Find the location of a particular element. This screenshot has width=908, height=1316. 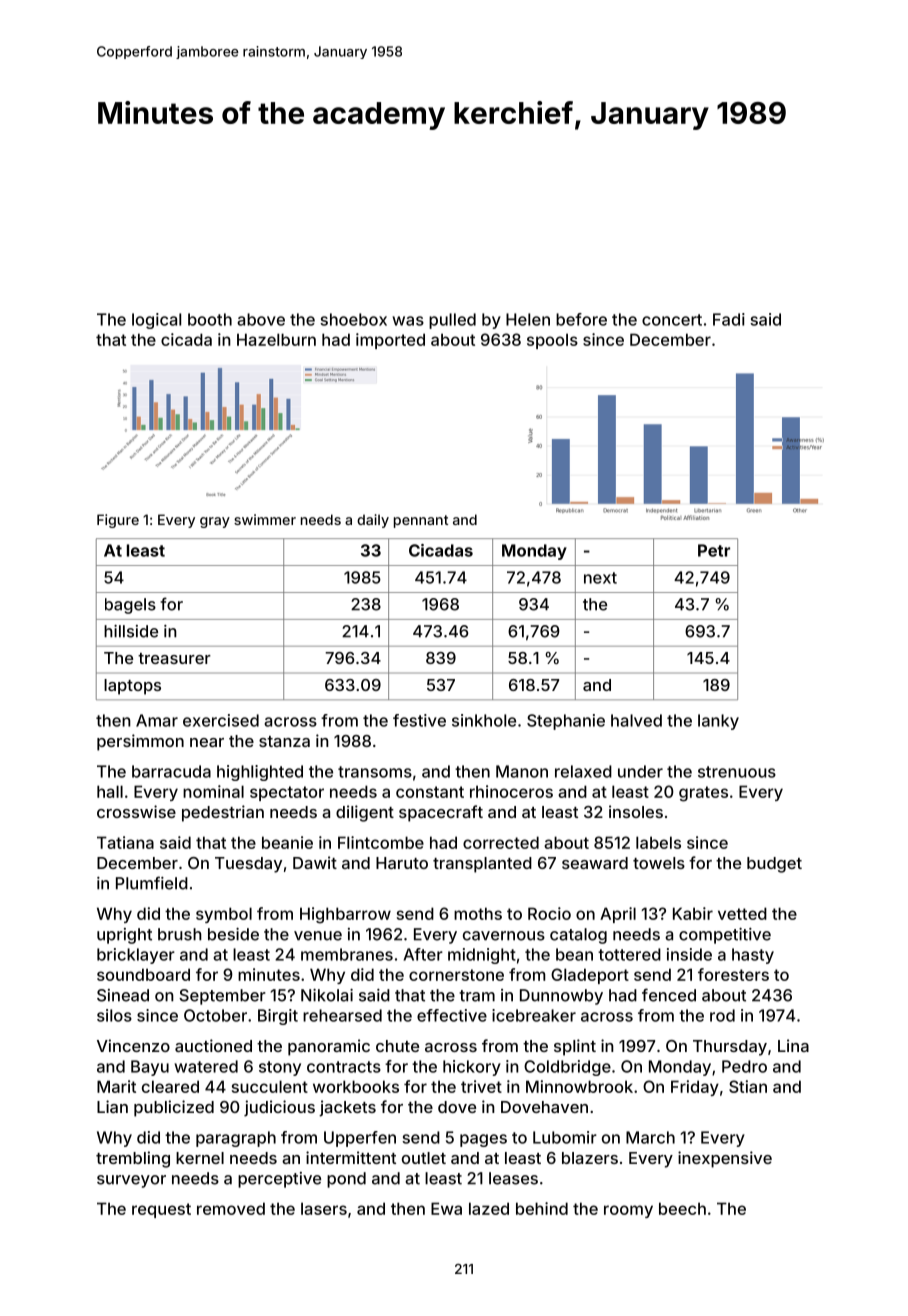

strenuous is located at coordinates (737, 772).
